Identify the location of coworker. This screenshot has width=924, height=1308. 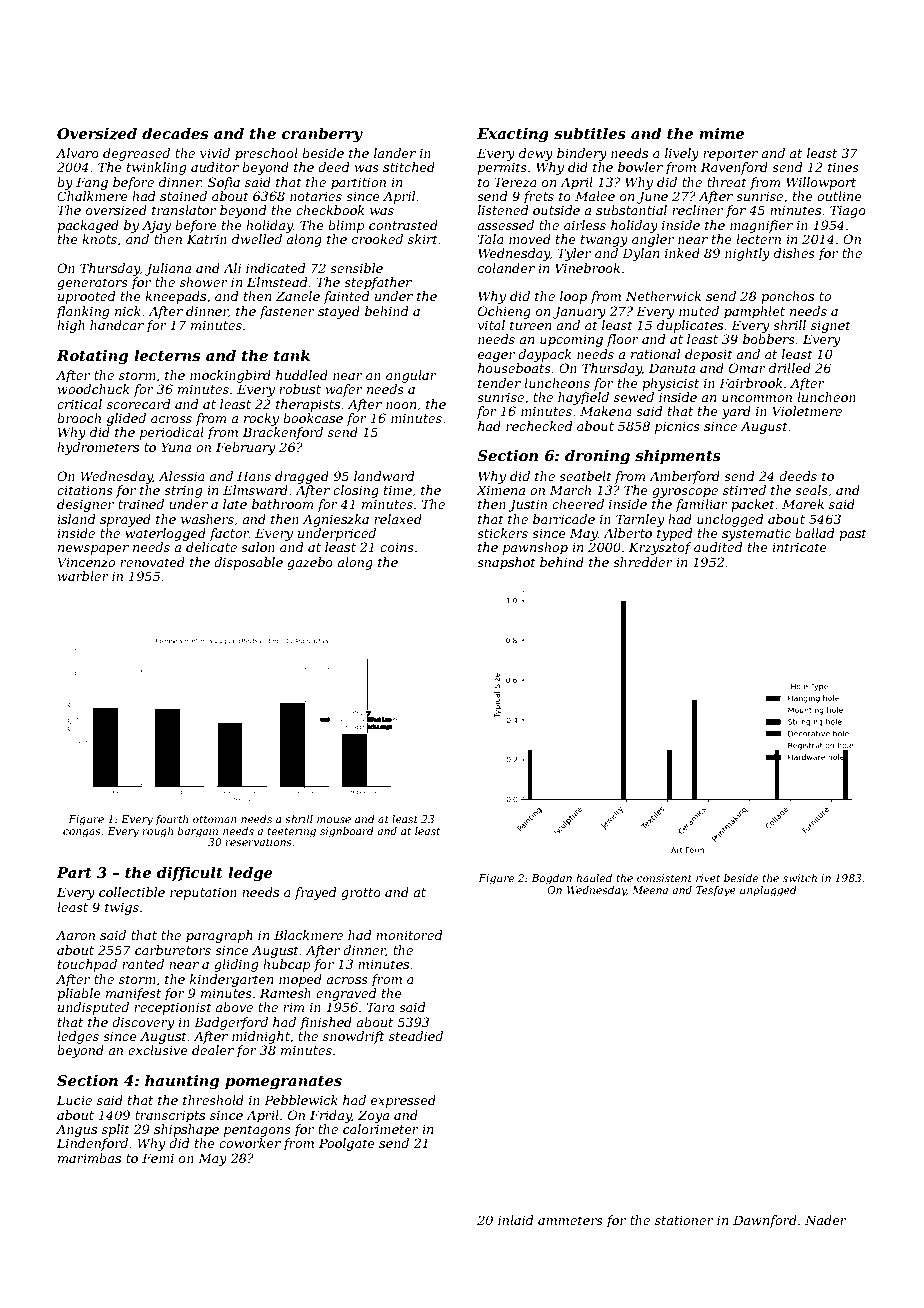
(250, 1143).
